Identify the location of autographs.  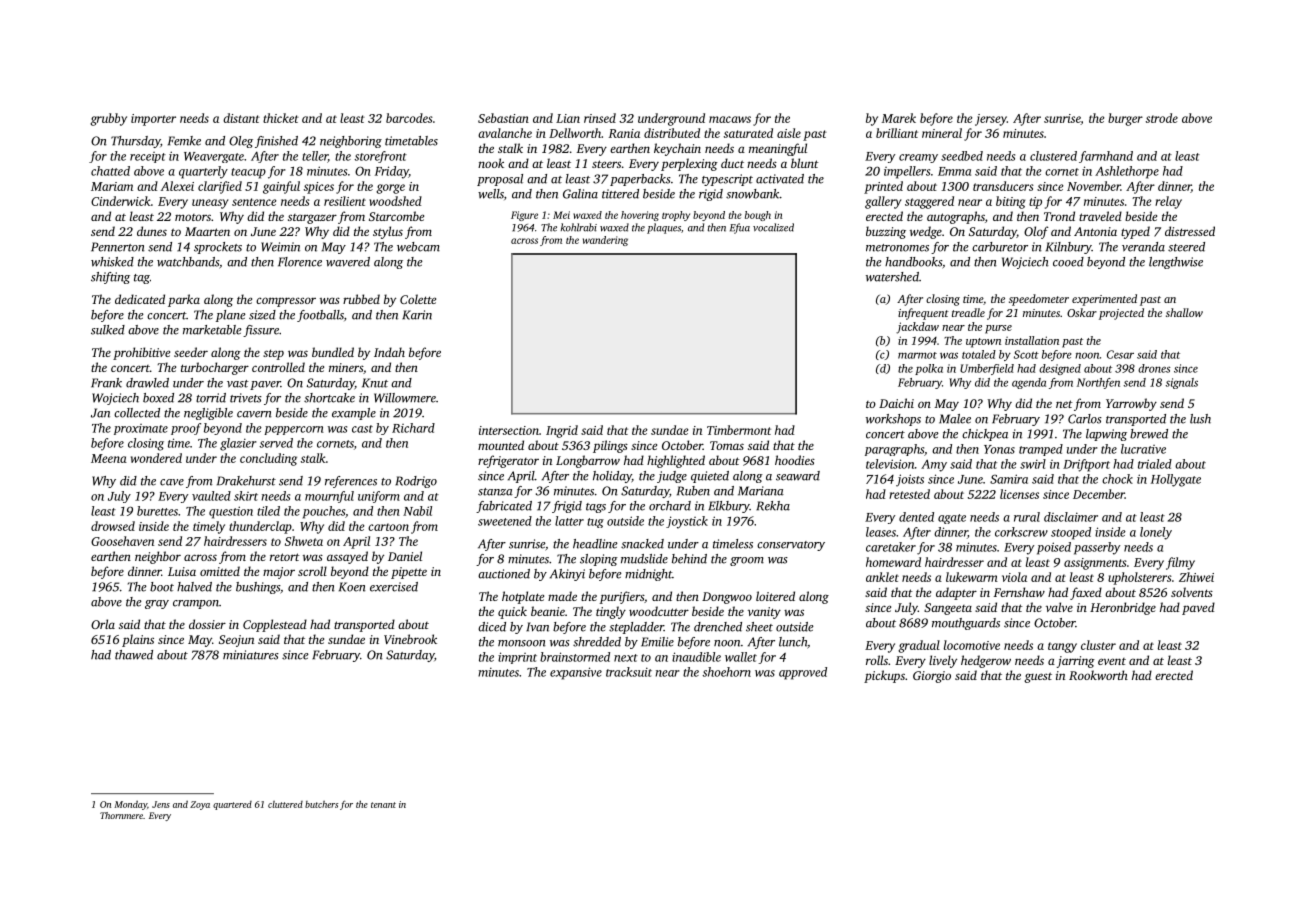
(956, 217).
